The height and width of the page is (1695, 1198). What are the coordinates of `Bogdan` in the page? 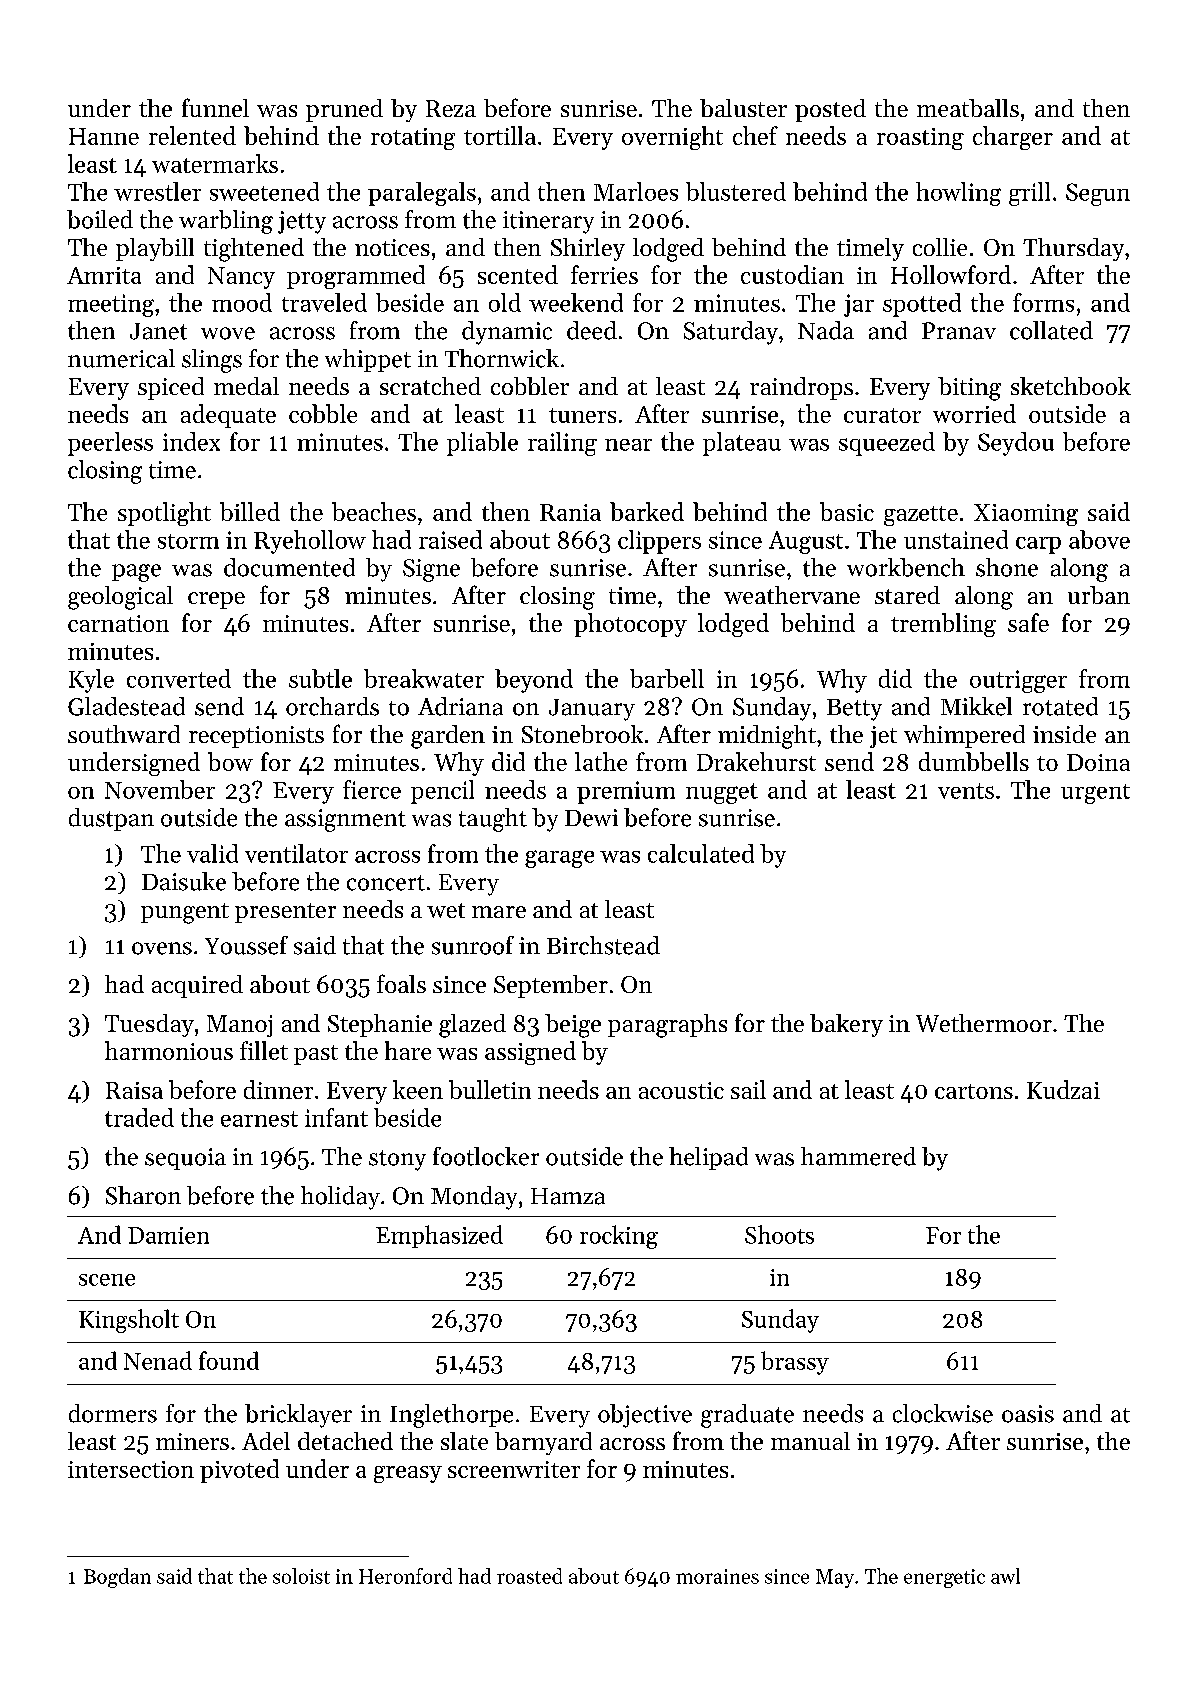 It's located at (117, 1578).
